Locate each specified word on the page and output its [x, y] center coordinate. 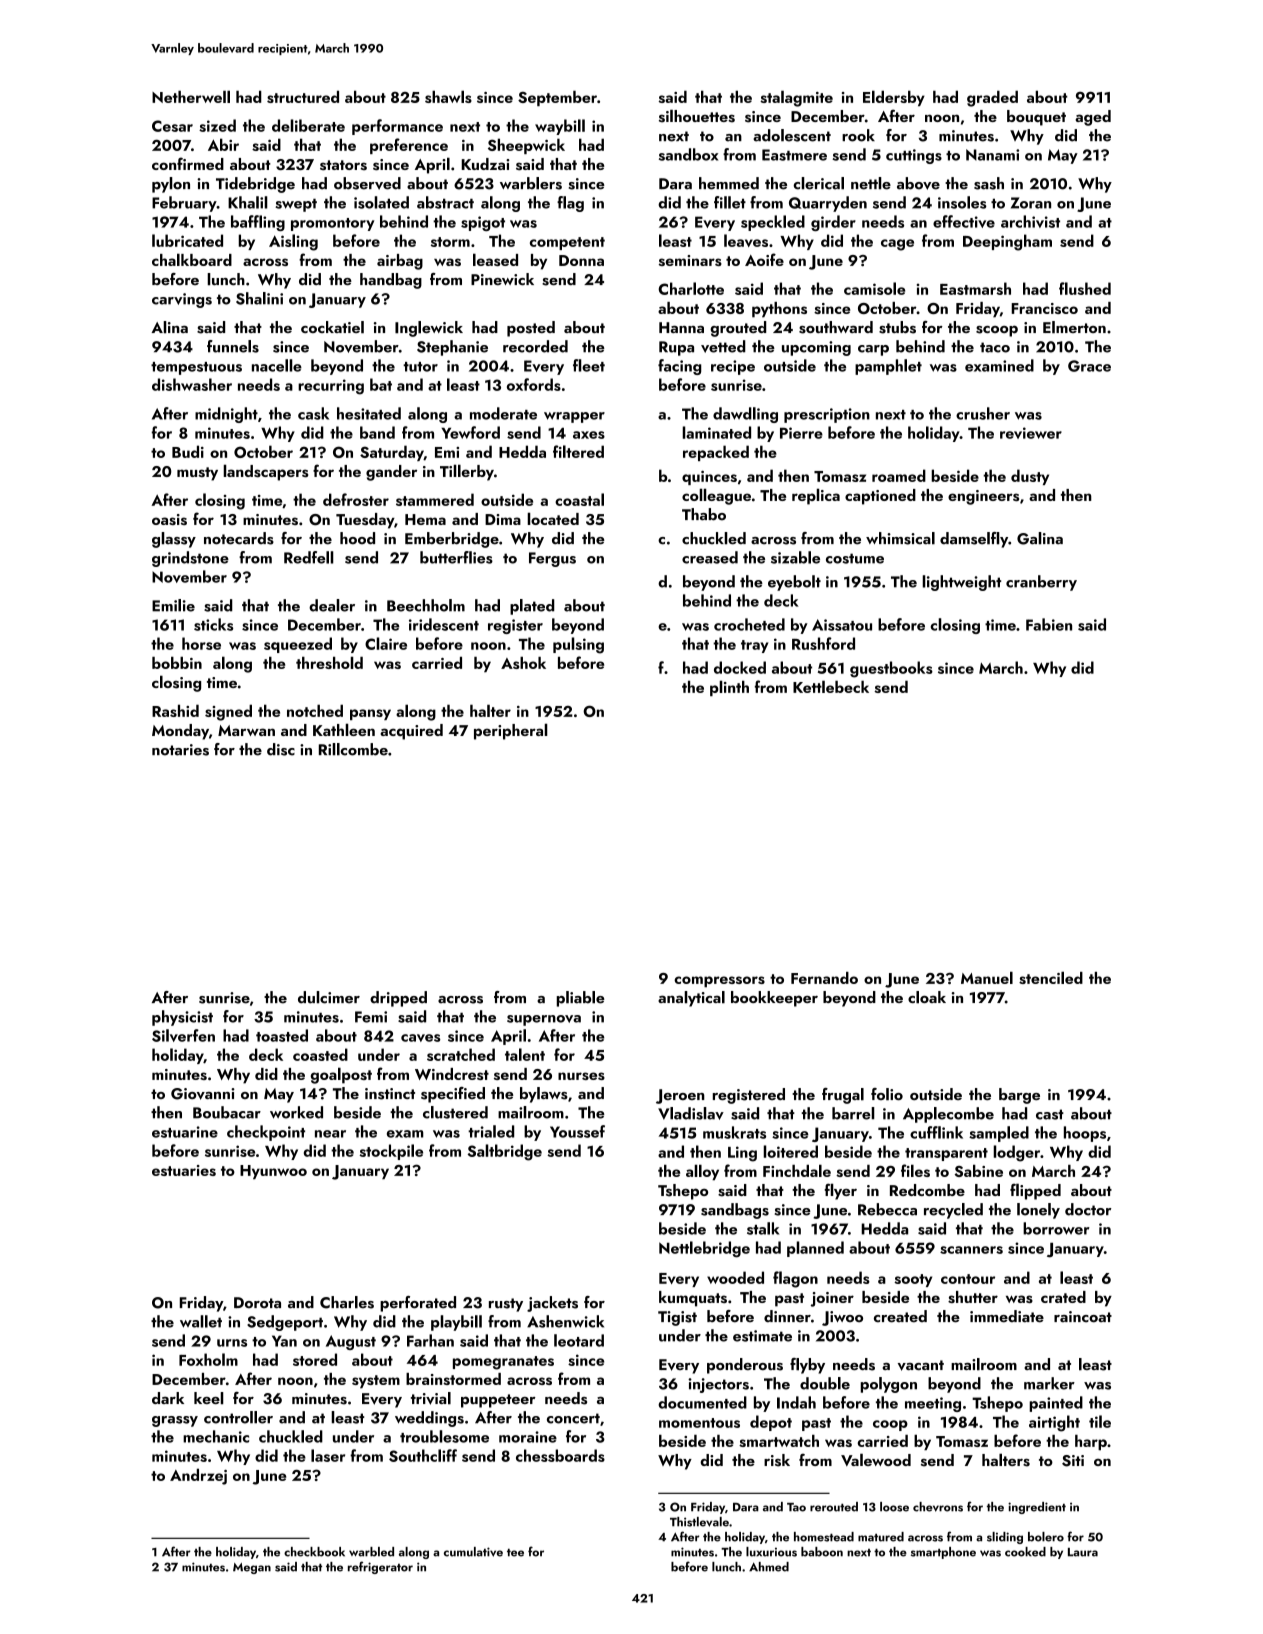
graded [992, 98]
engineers [983, 497]
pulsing [578, 645]
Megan [252, 1568]
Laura [1083, 1552]
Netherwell [191, 96]
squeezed [298, 645]
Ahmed [769, 1567]
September [557, 98]
